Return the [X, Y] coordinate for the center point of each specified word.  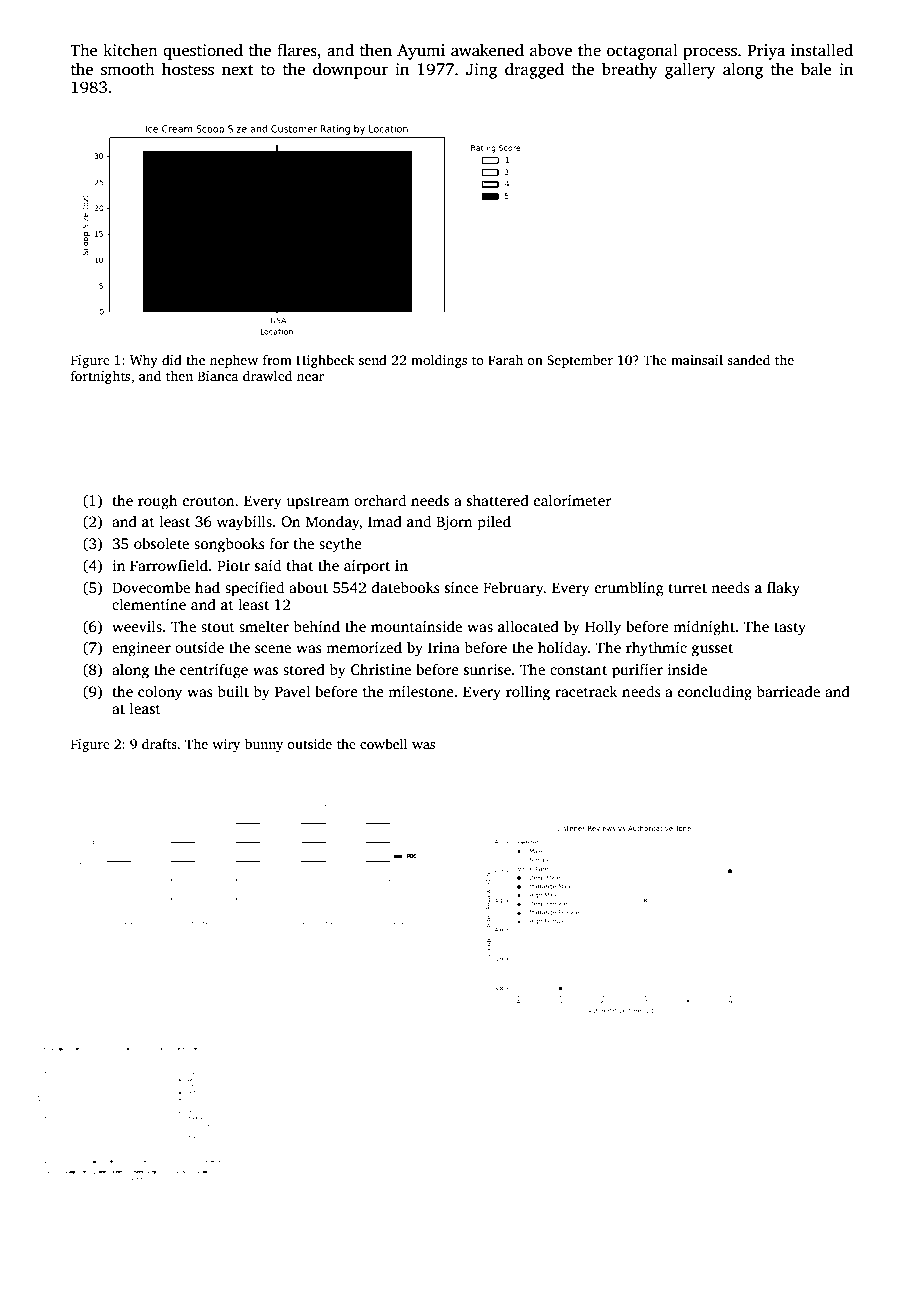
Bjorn [454, 523]
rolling [528, 693]
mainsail [697, 359]
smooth [128, 69]
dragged [534, 70]
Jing [481, 71]
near [310, 377]
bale [816, 68]
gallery [690, 70]
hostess [188, 69]
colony [160, 693]
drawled [267, 375]
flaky [783, 589]
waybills [244, 523]
